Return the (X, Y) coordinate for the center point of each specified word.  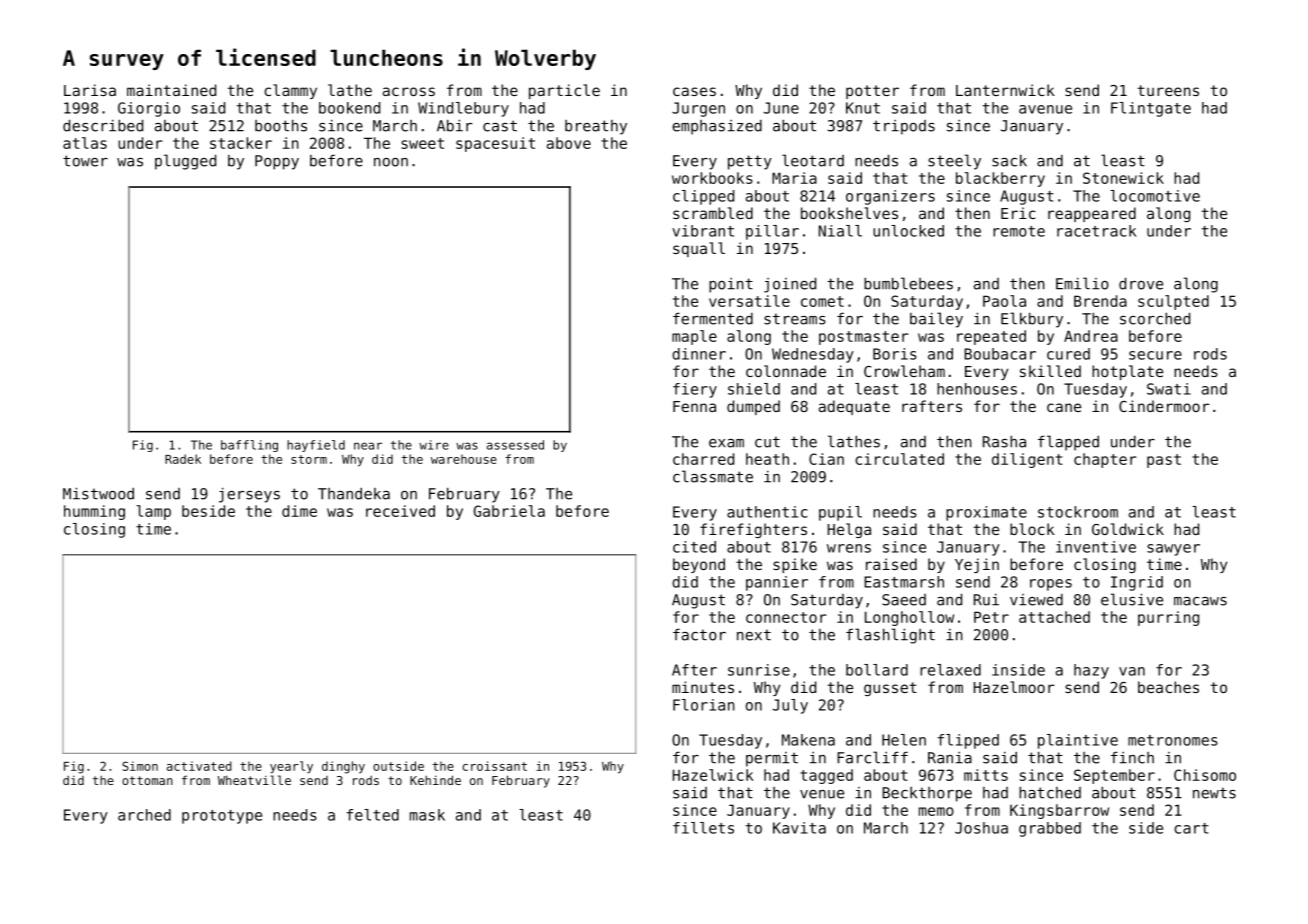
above (569, 143)
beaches (1168, 687)
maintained (171, 90)
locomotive (1155, 196)
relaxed (950, 670)
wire (434, 445)
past (1164, 461)
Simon (140, 766)
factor (699, 634)
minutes (703, 687)
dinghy (343, 767)
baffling (249, 446)
